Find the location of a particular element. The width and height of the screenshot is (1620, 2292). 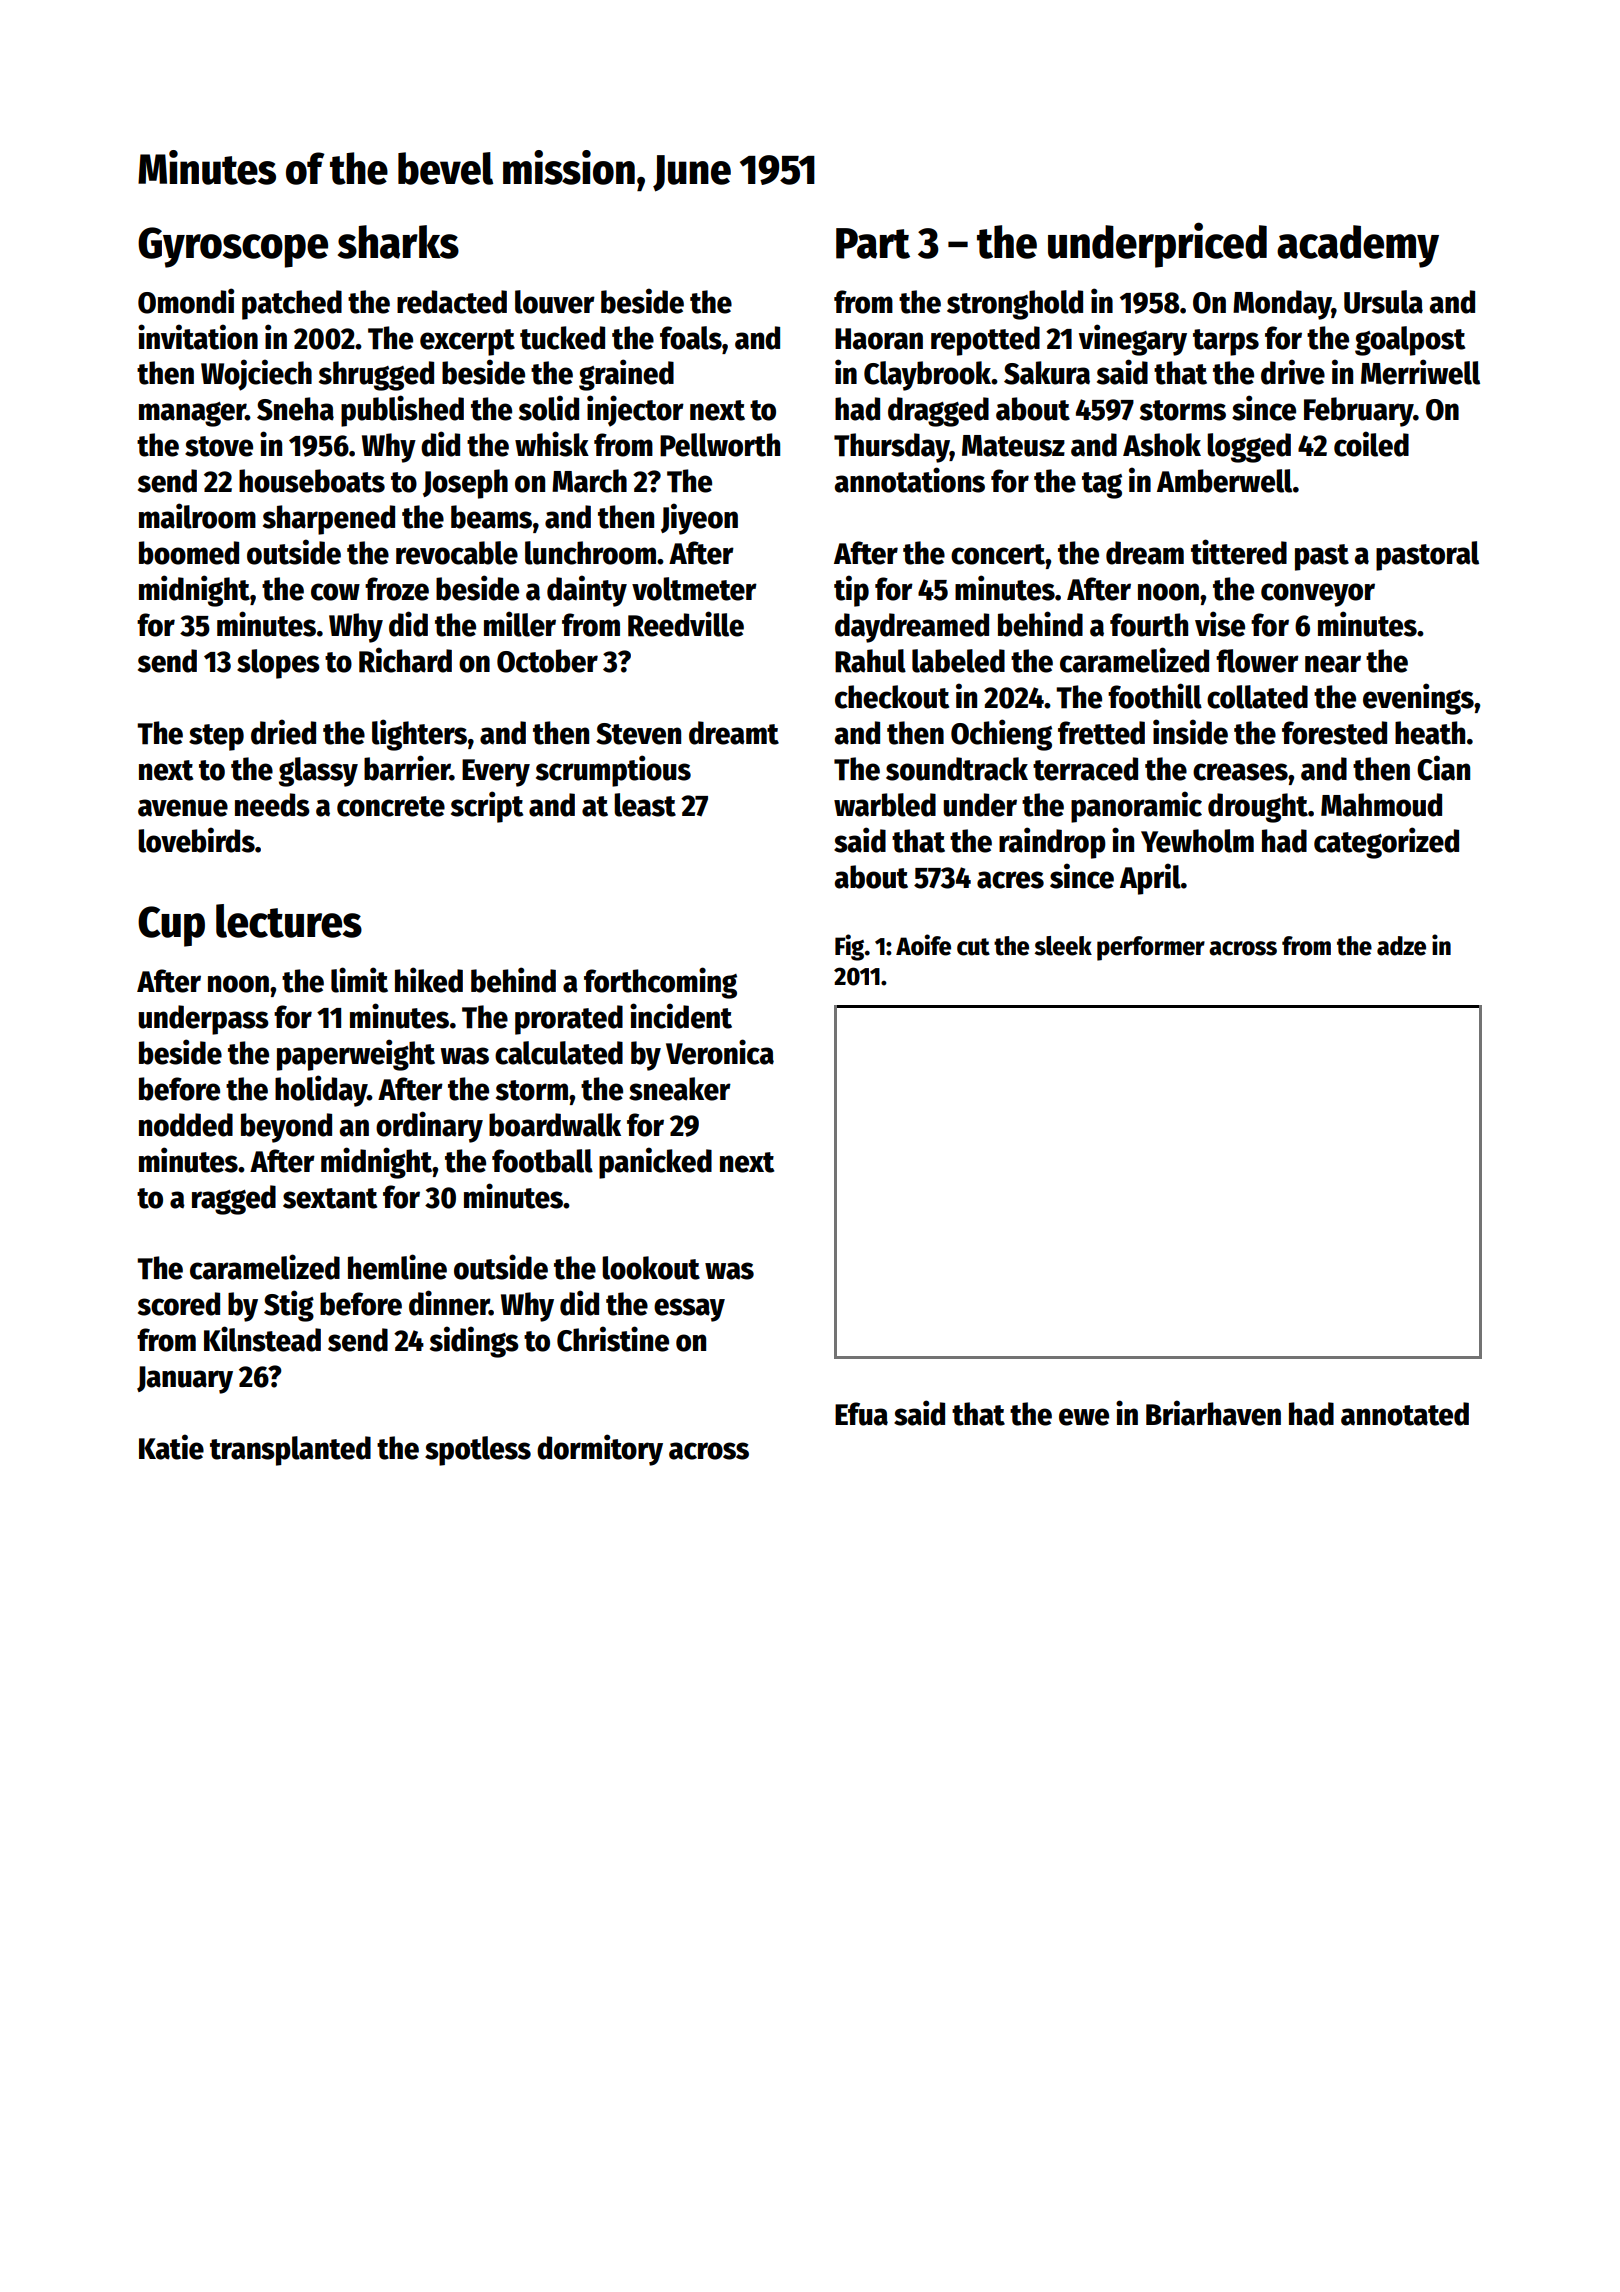

transplanted is located at coordinates (290, 1451).
